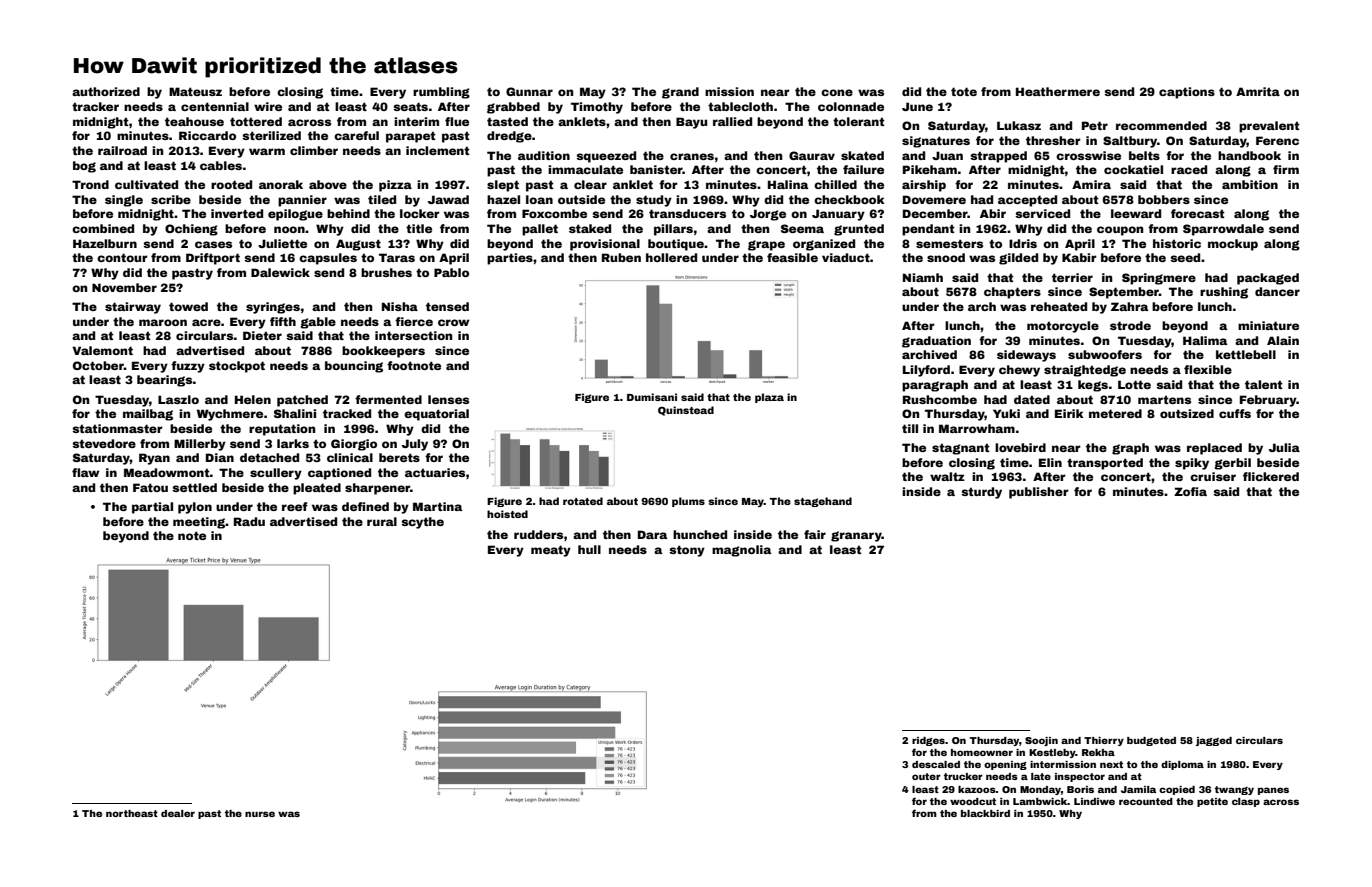 The width and height of the screenshot is (1372, 887). Describe the element at coordinates (856, 536) in the screenshot. I see `granary` at that location.
